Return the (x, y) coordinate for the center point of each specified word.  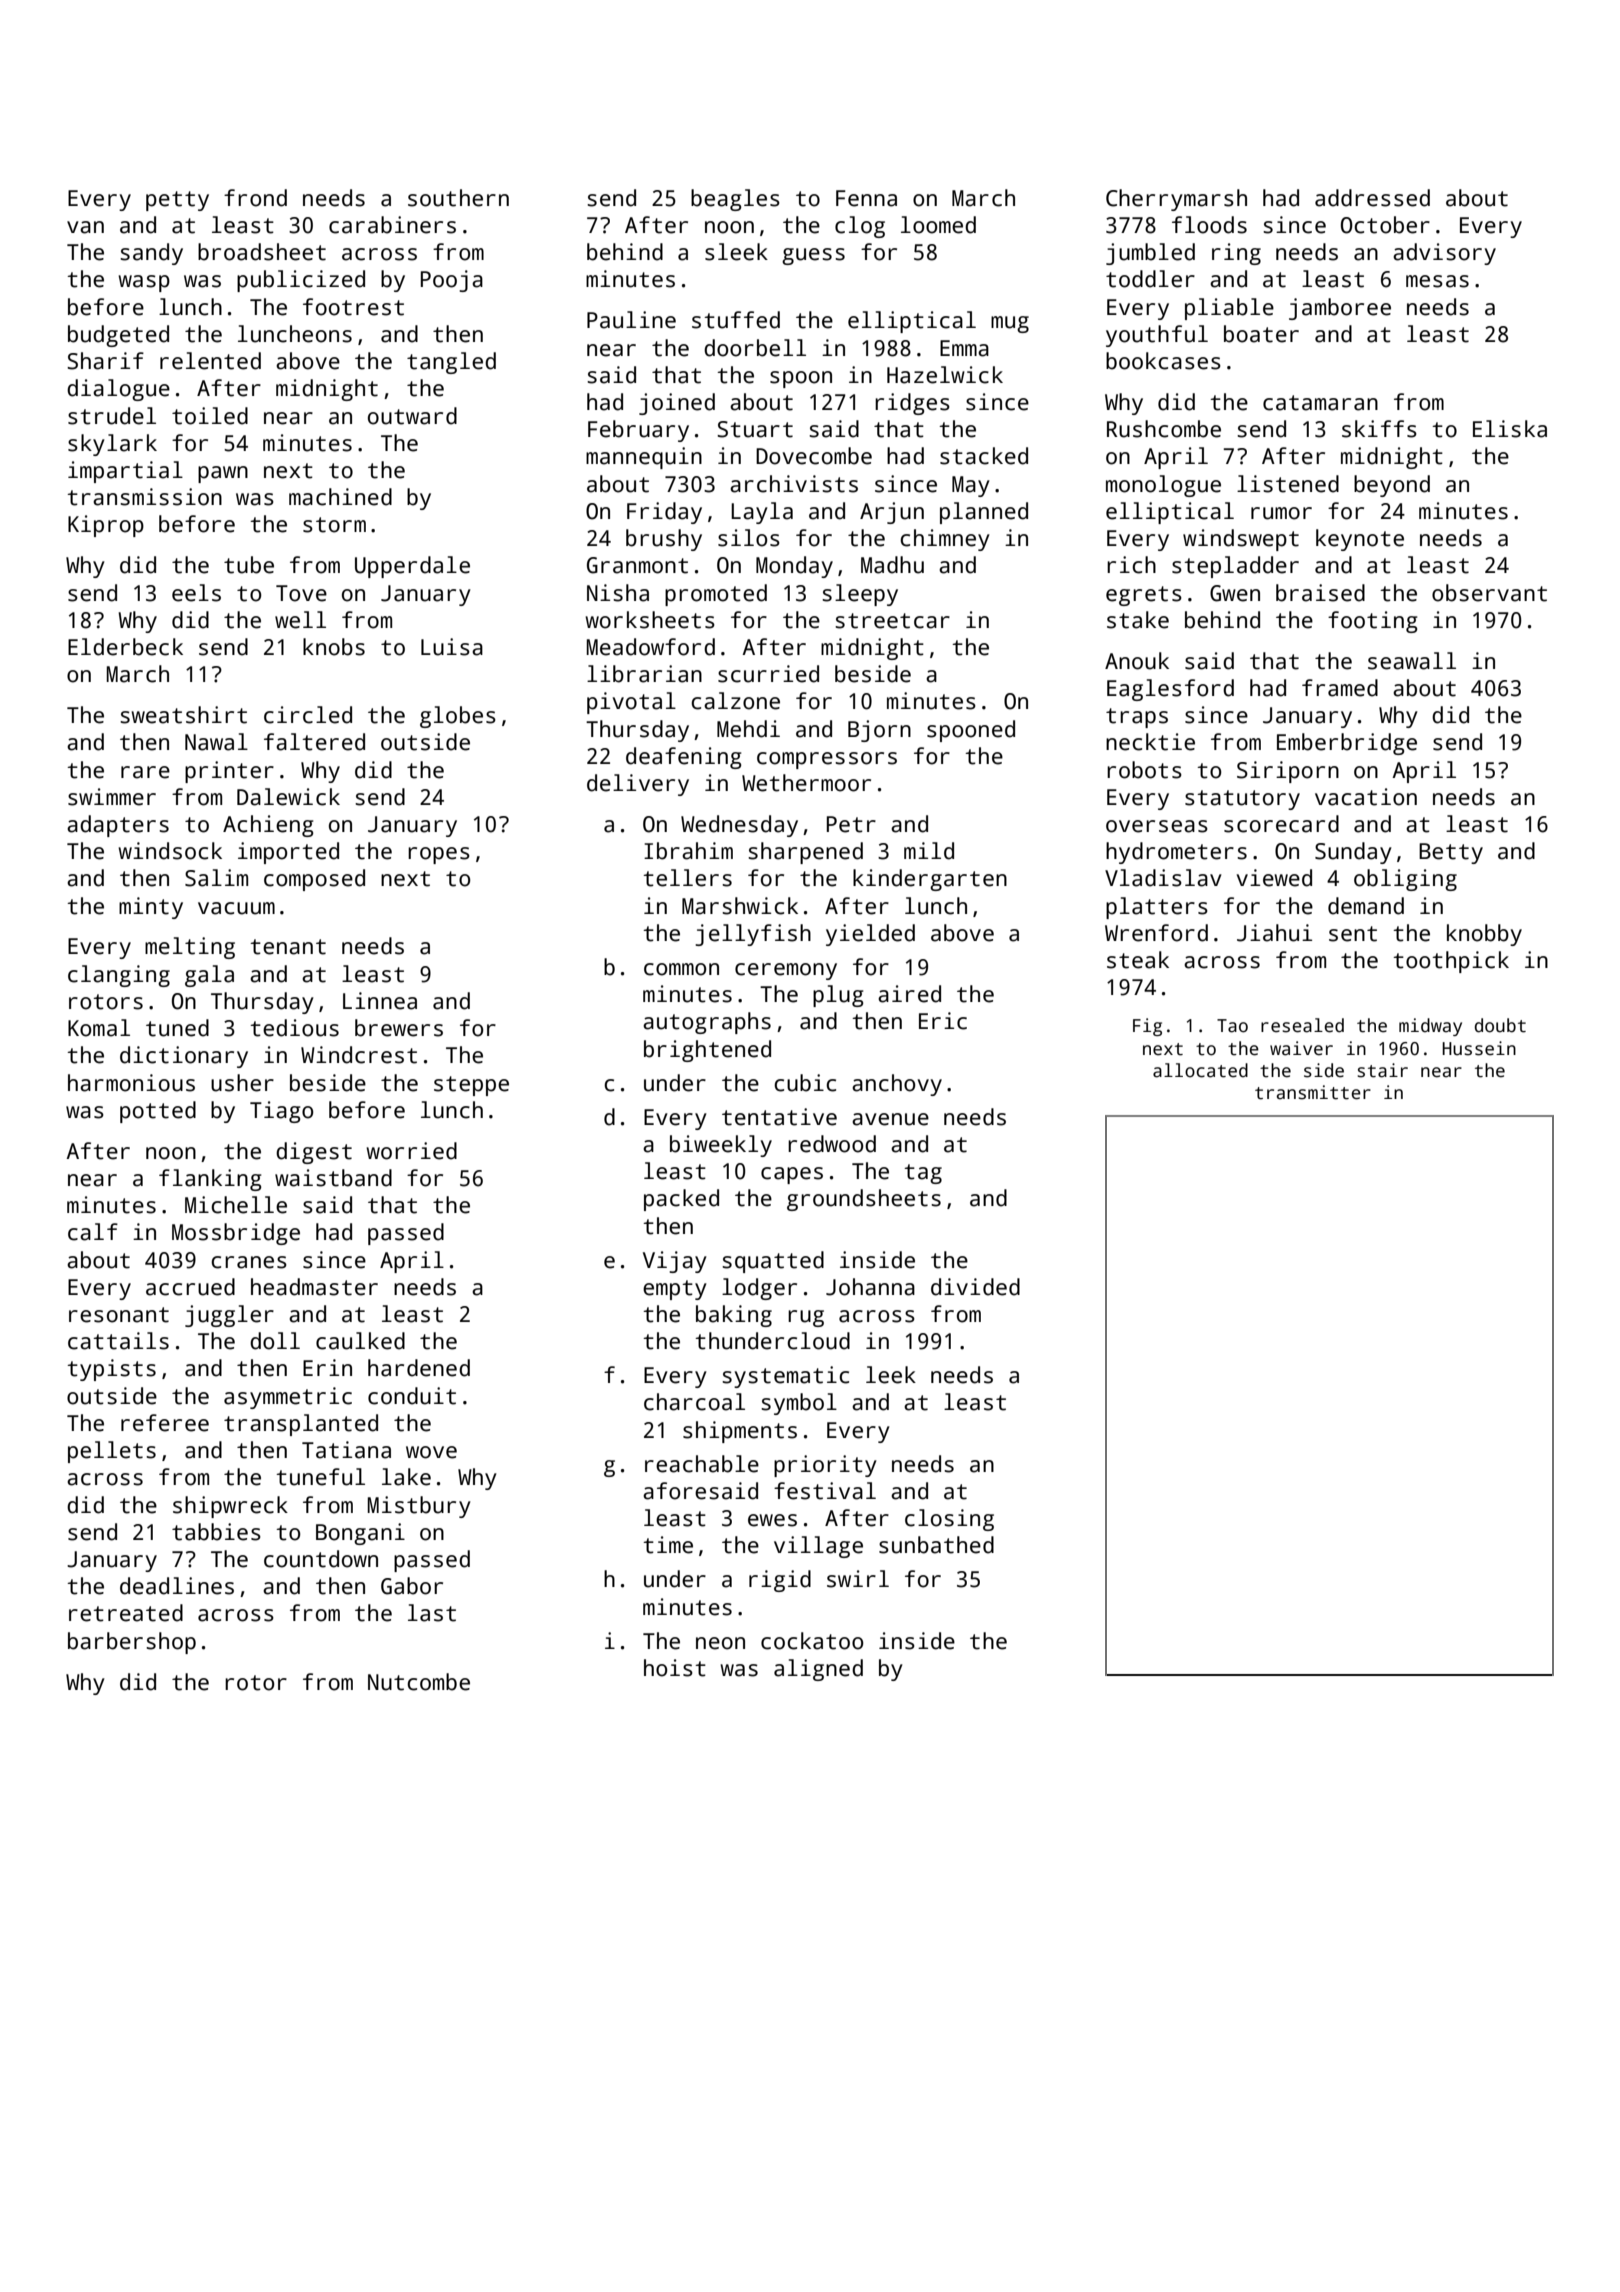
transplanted (301, 1425)
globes (458, 717)
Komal (99, 1028)
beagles (735, 200)
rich (1131, 565)
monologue (1163, 486)
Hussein (1479, 1048)
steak (1138, 960)
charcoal (694, 1402)
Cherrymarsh (1176, 200)
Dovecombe (814, 456)
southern (458, 198)
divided (975, 1287)
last (432, 1613)
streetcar (892, 621)
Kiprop (106, 526)
